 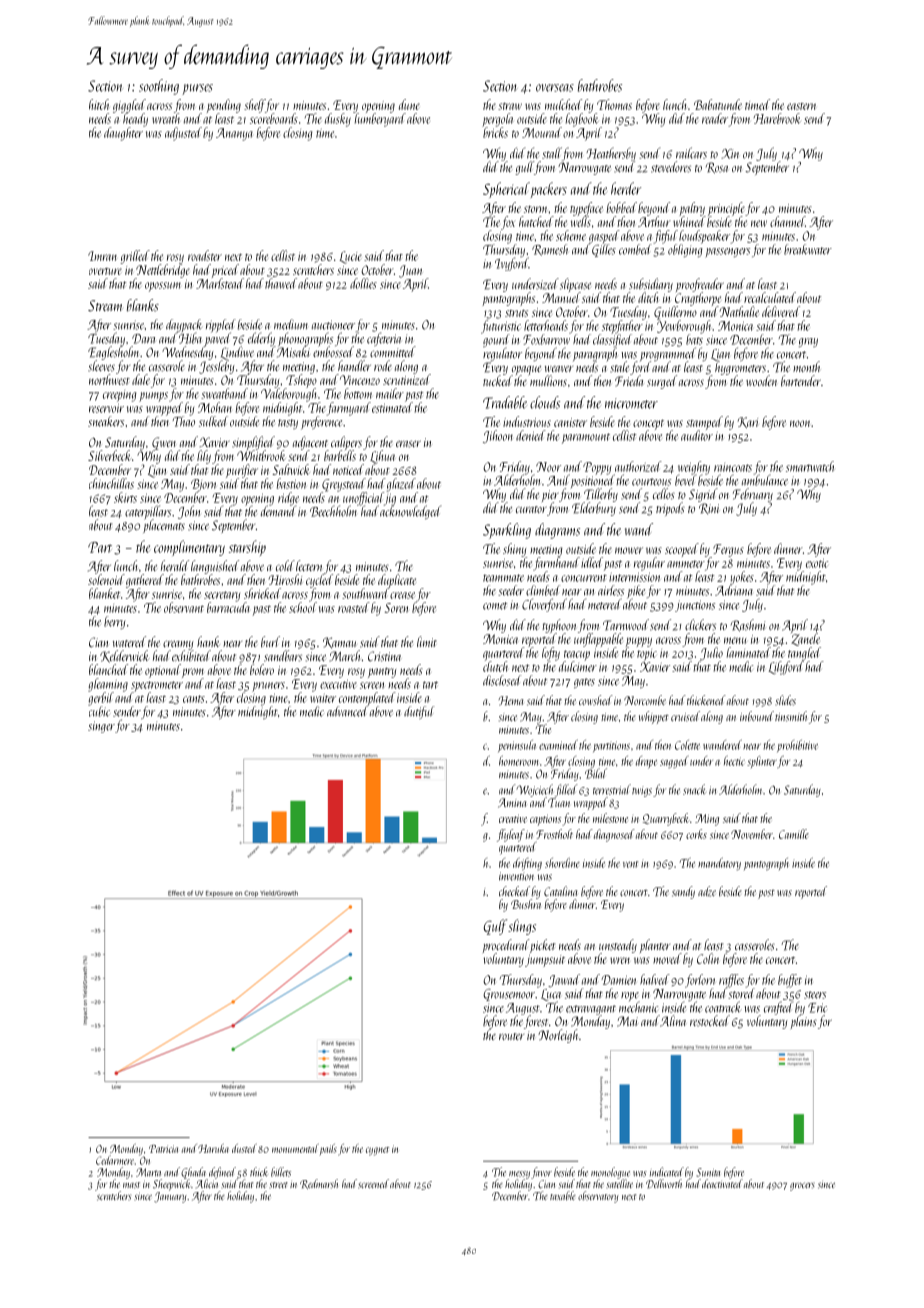 I want to click on Guillermo, so click(x=675, y=313).
